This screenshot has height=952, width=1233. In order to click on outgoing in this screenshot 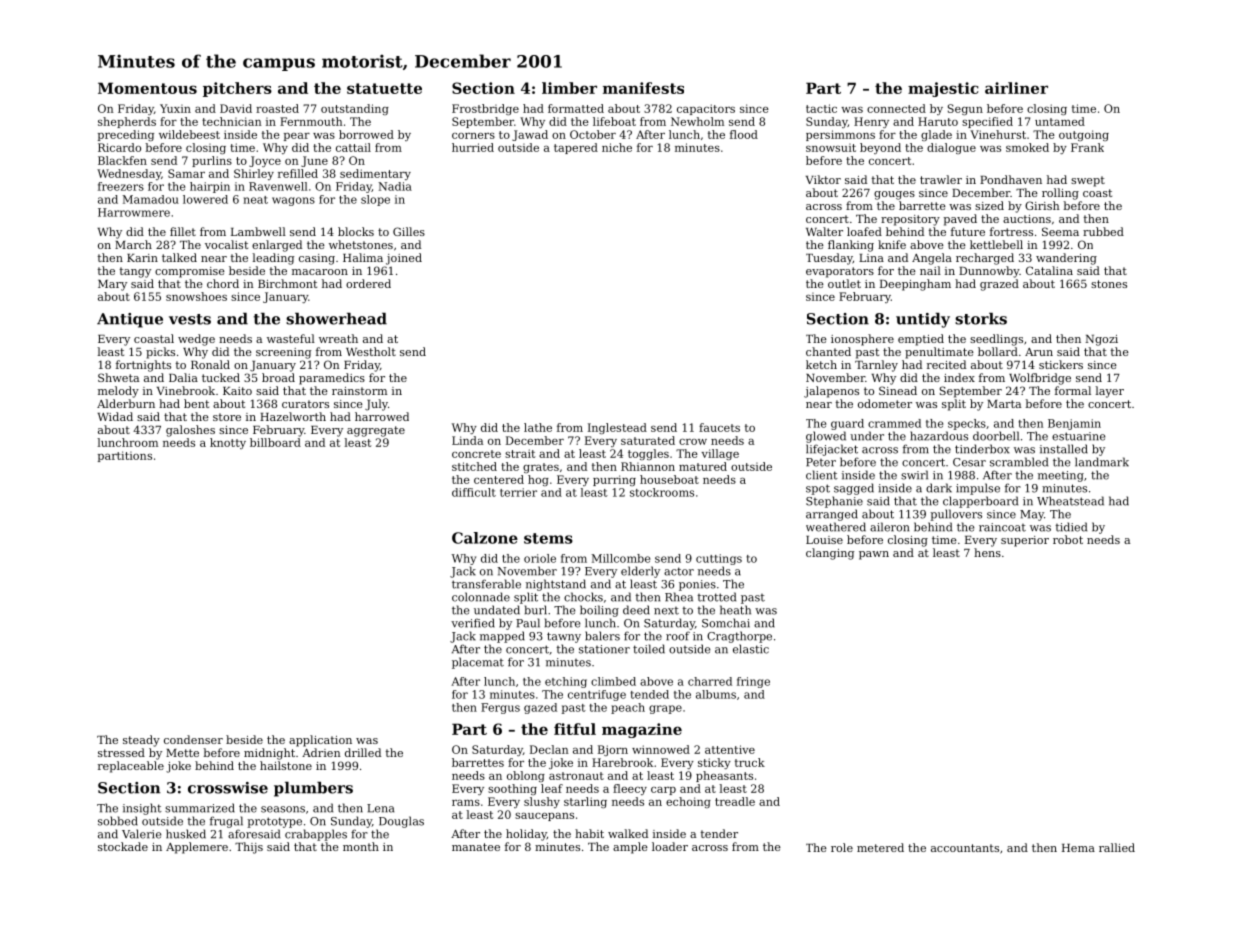, I will do `click(1084, 135)`.
